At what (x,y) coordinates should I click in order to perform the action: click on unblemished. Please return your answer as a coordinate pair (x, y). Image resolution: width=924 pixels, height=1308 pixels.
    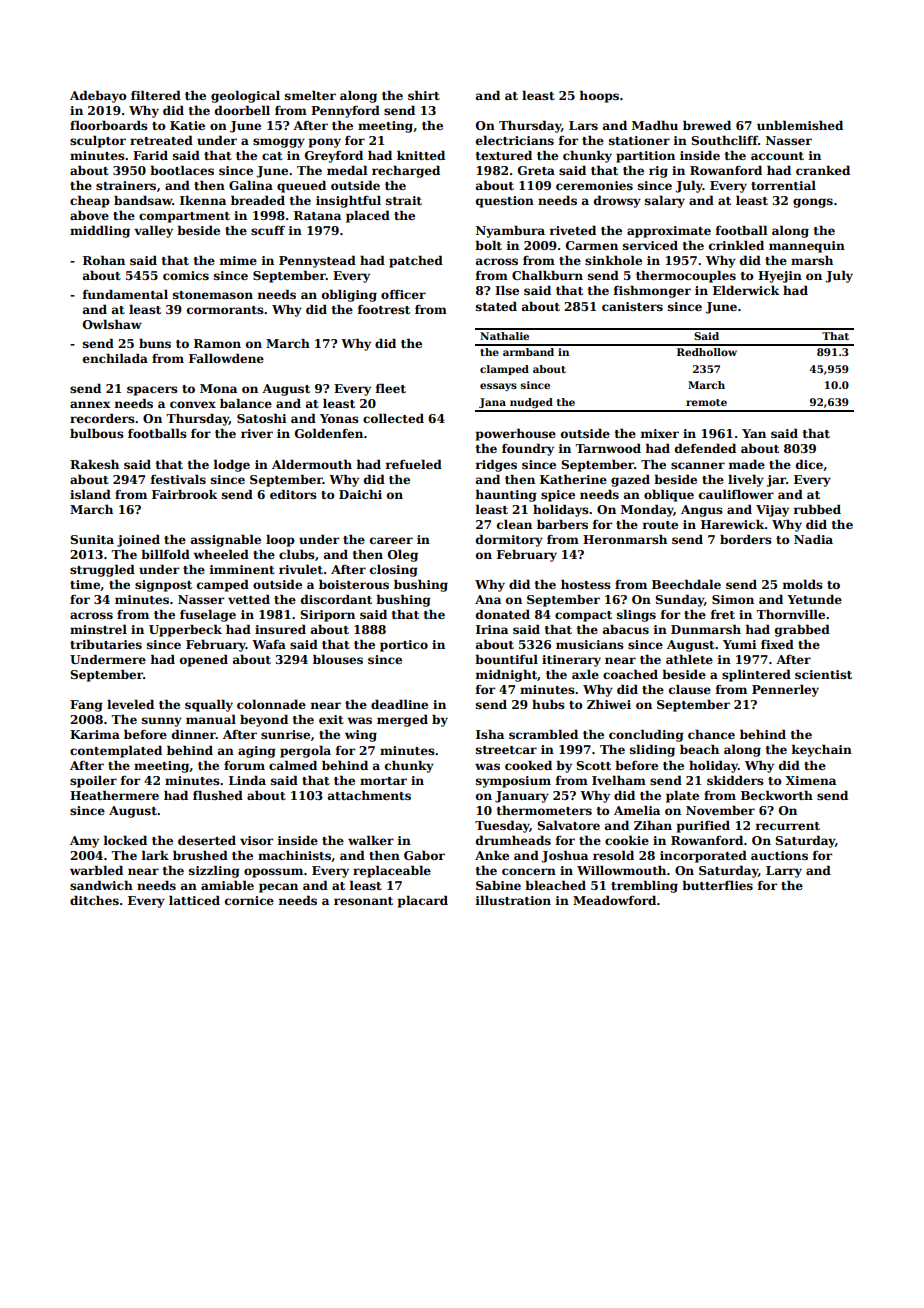
    Looking at the image, I should click on (800, 125).
